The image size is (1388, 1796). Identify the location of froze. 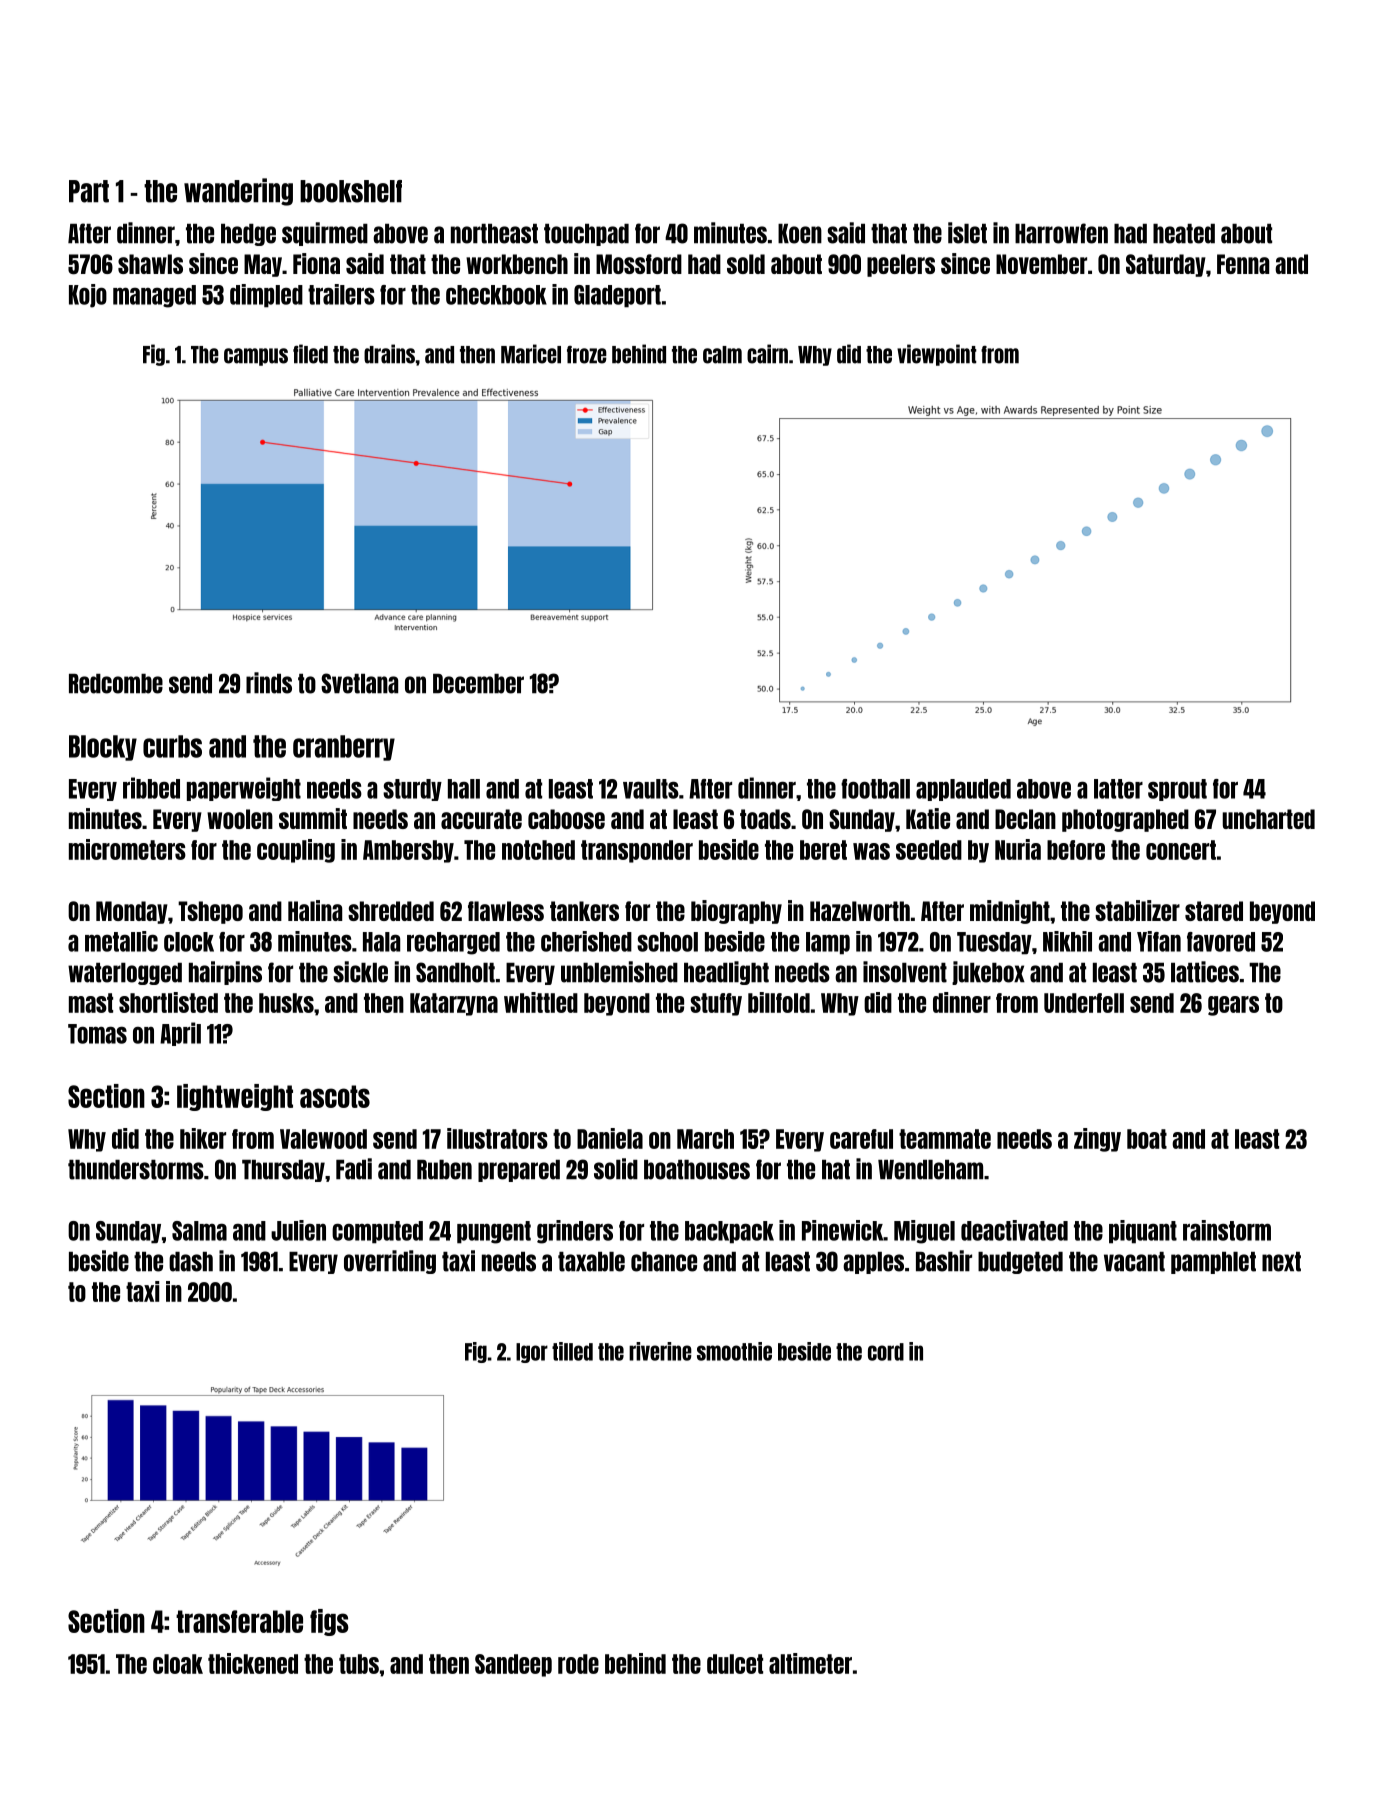
(587, 355).
